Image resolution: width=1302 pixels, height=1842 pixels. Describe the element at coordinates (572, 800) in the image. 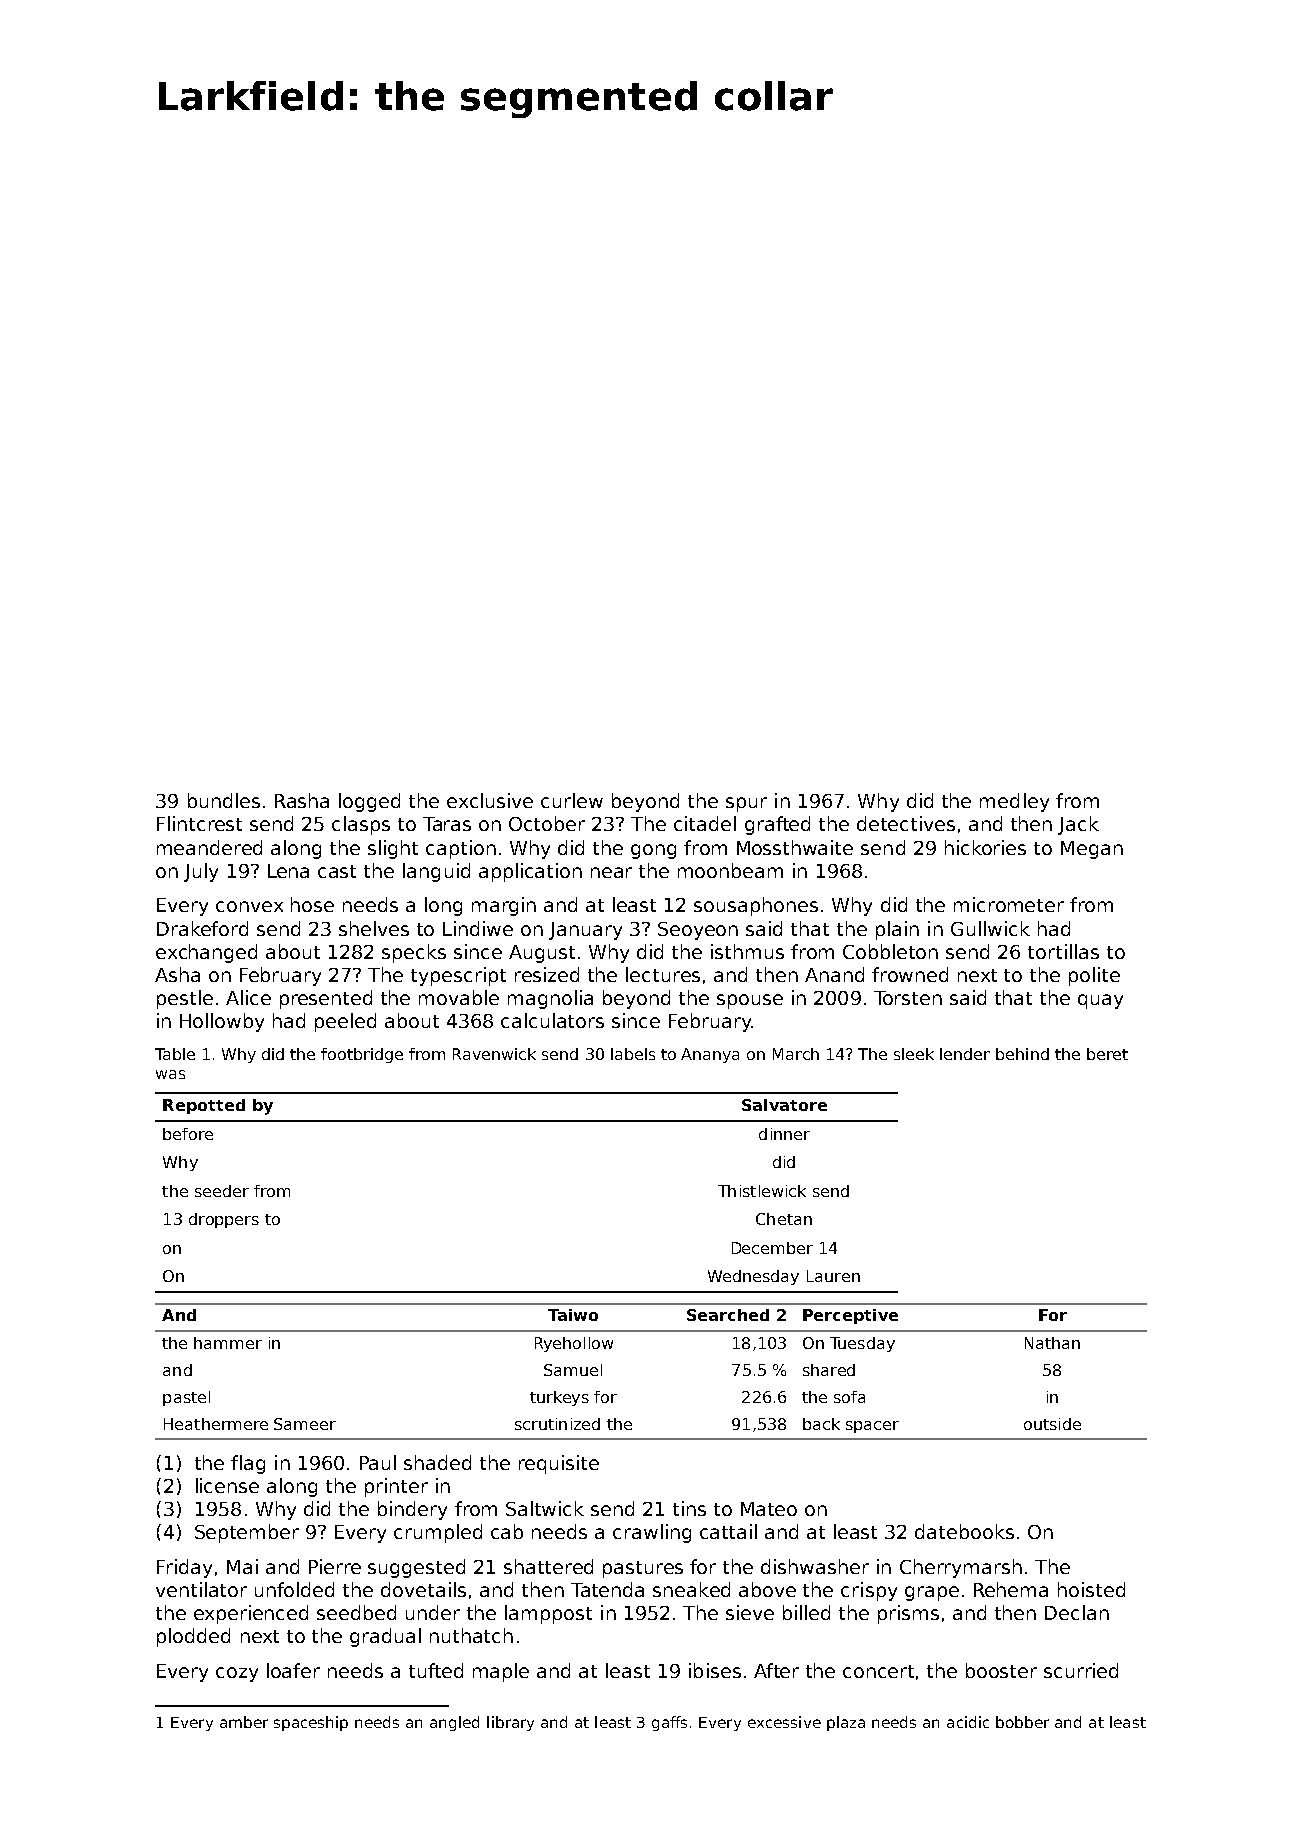

I see `curlew` at that location.
